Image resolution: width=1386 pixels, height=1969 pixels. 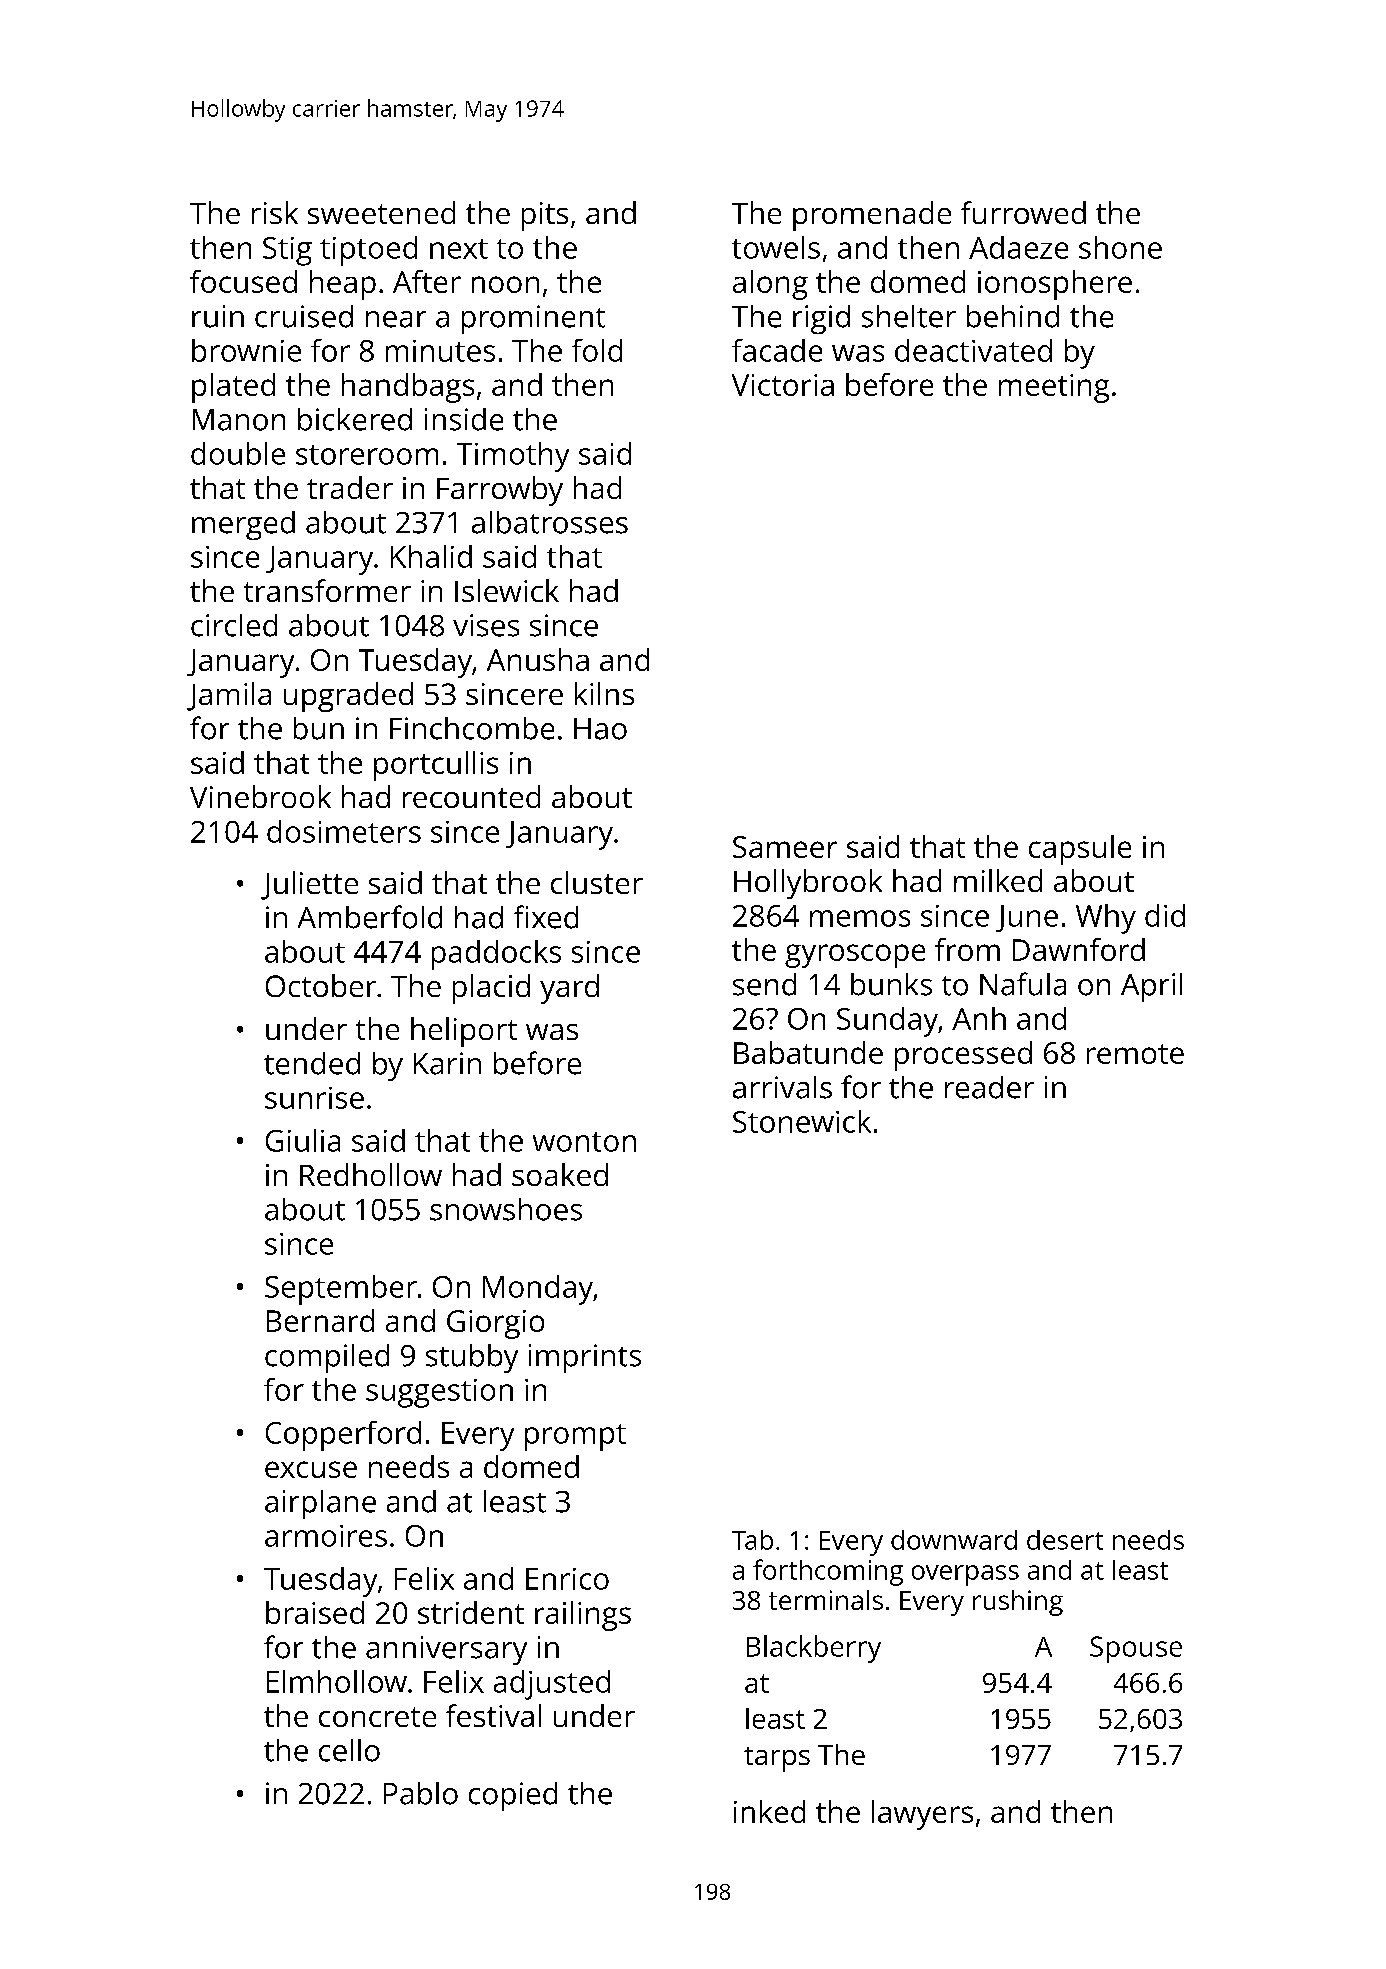 I want to click on prompt, so click(x=575, y=1437).
